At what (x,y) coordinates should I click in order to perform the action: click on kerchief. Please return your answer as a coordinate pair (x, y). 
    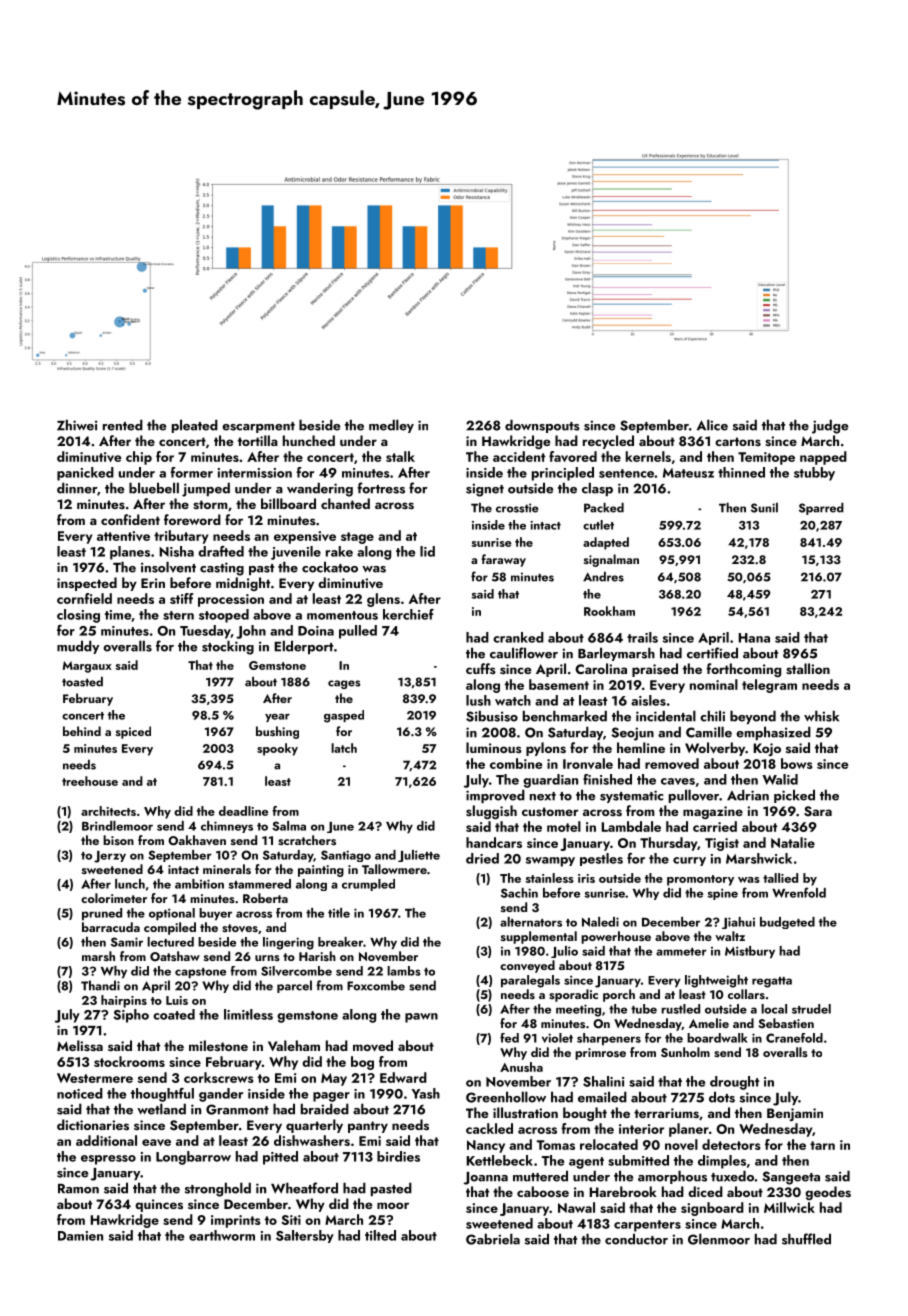
    Looking at the image, I should click on (408, 614).
